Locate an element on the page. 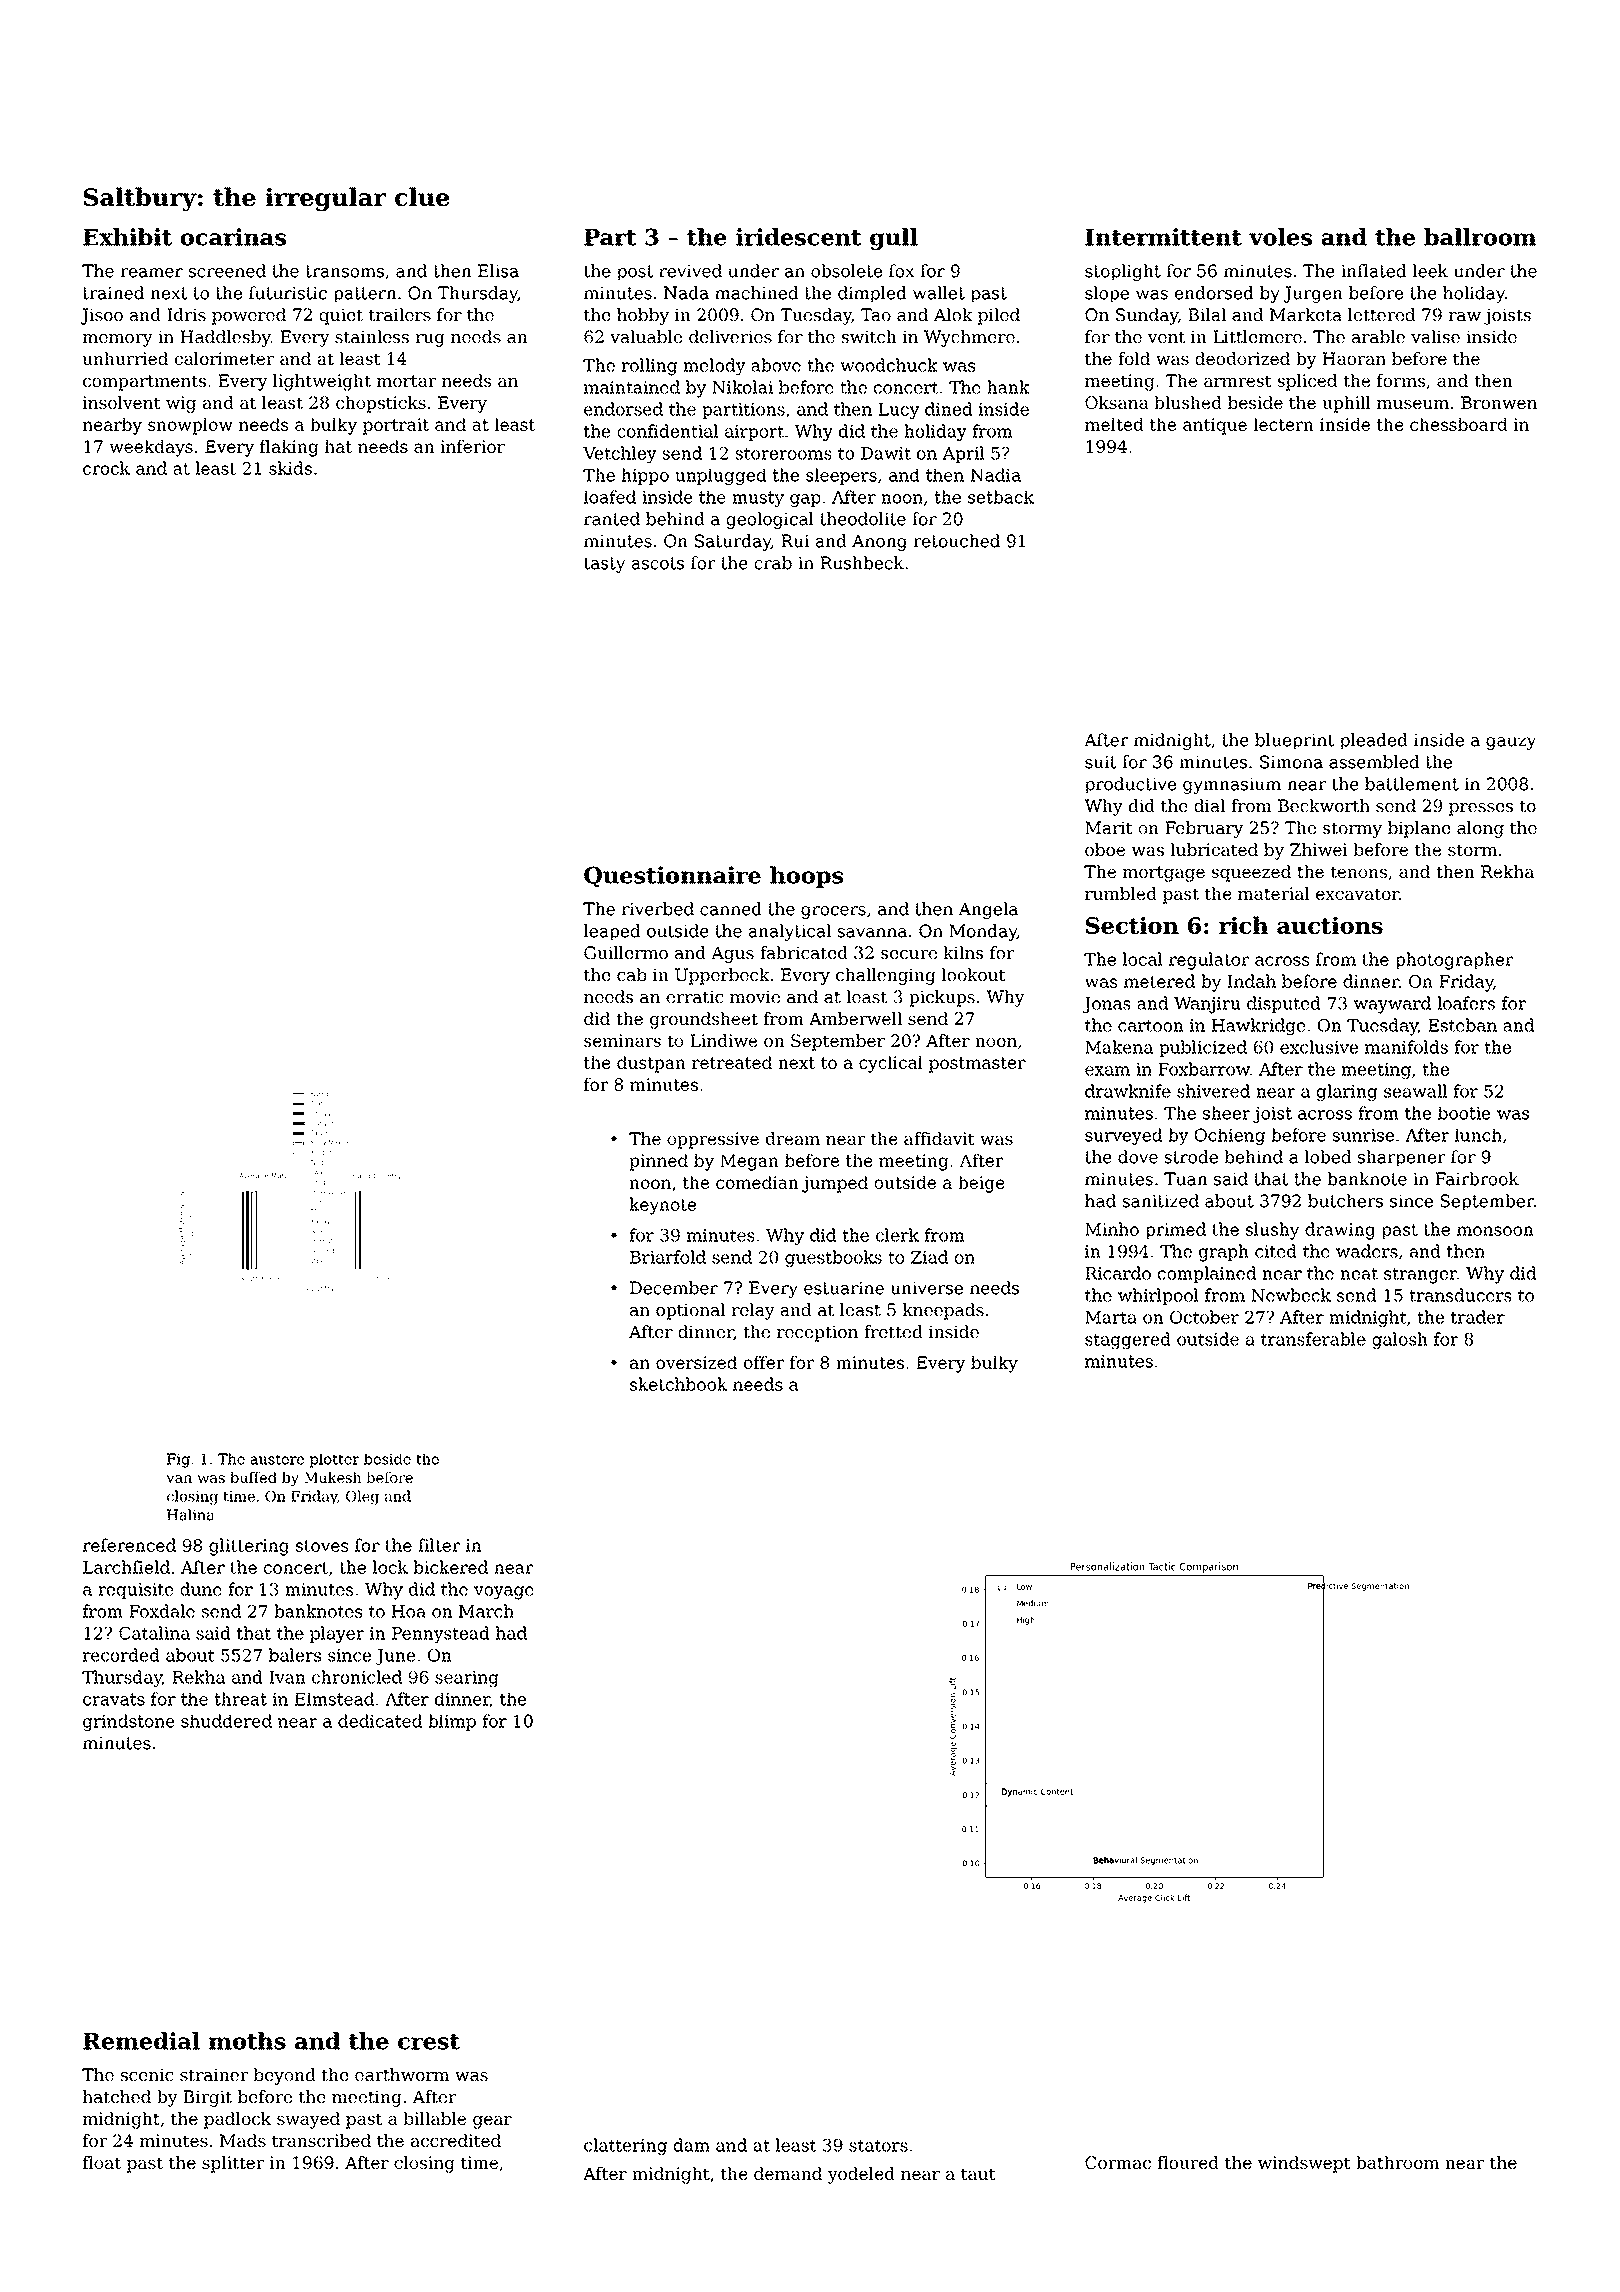 The height and width of the page is (2292, 1620). dedicated is located at coordinates (380, 1721).
